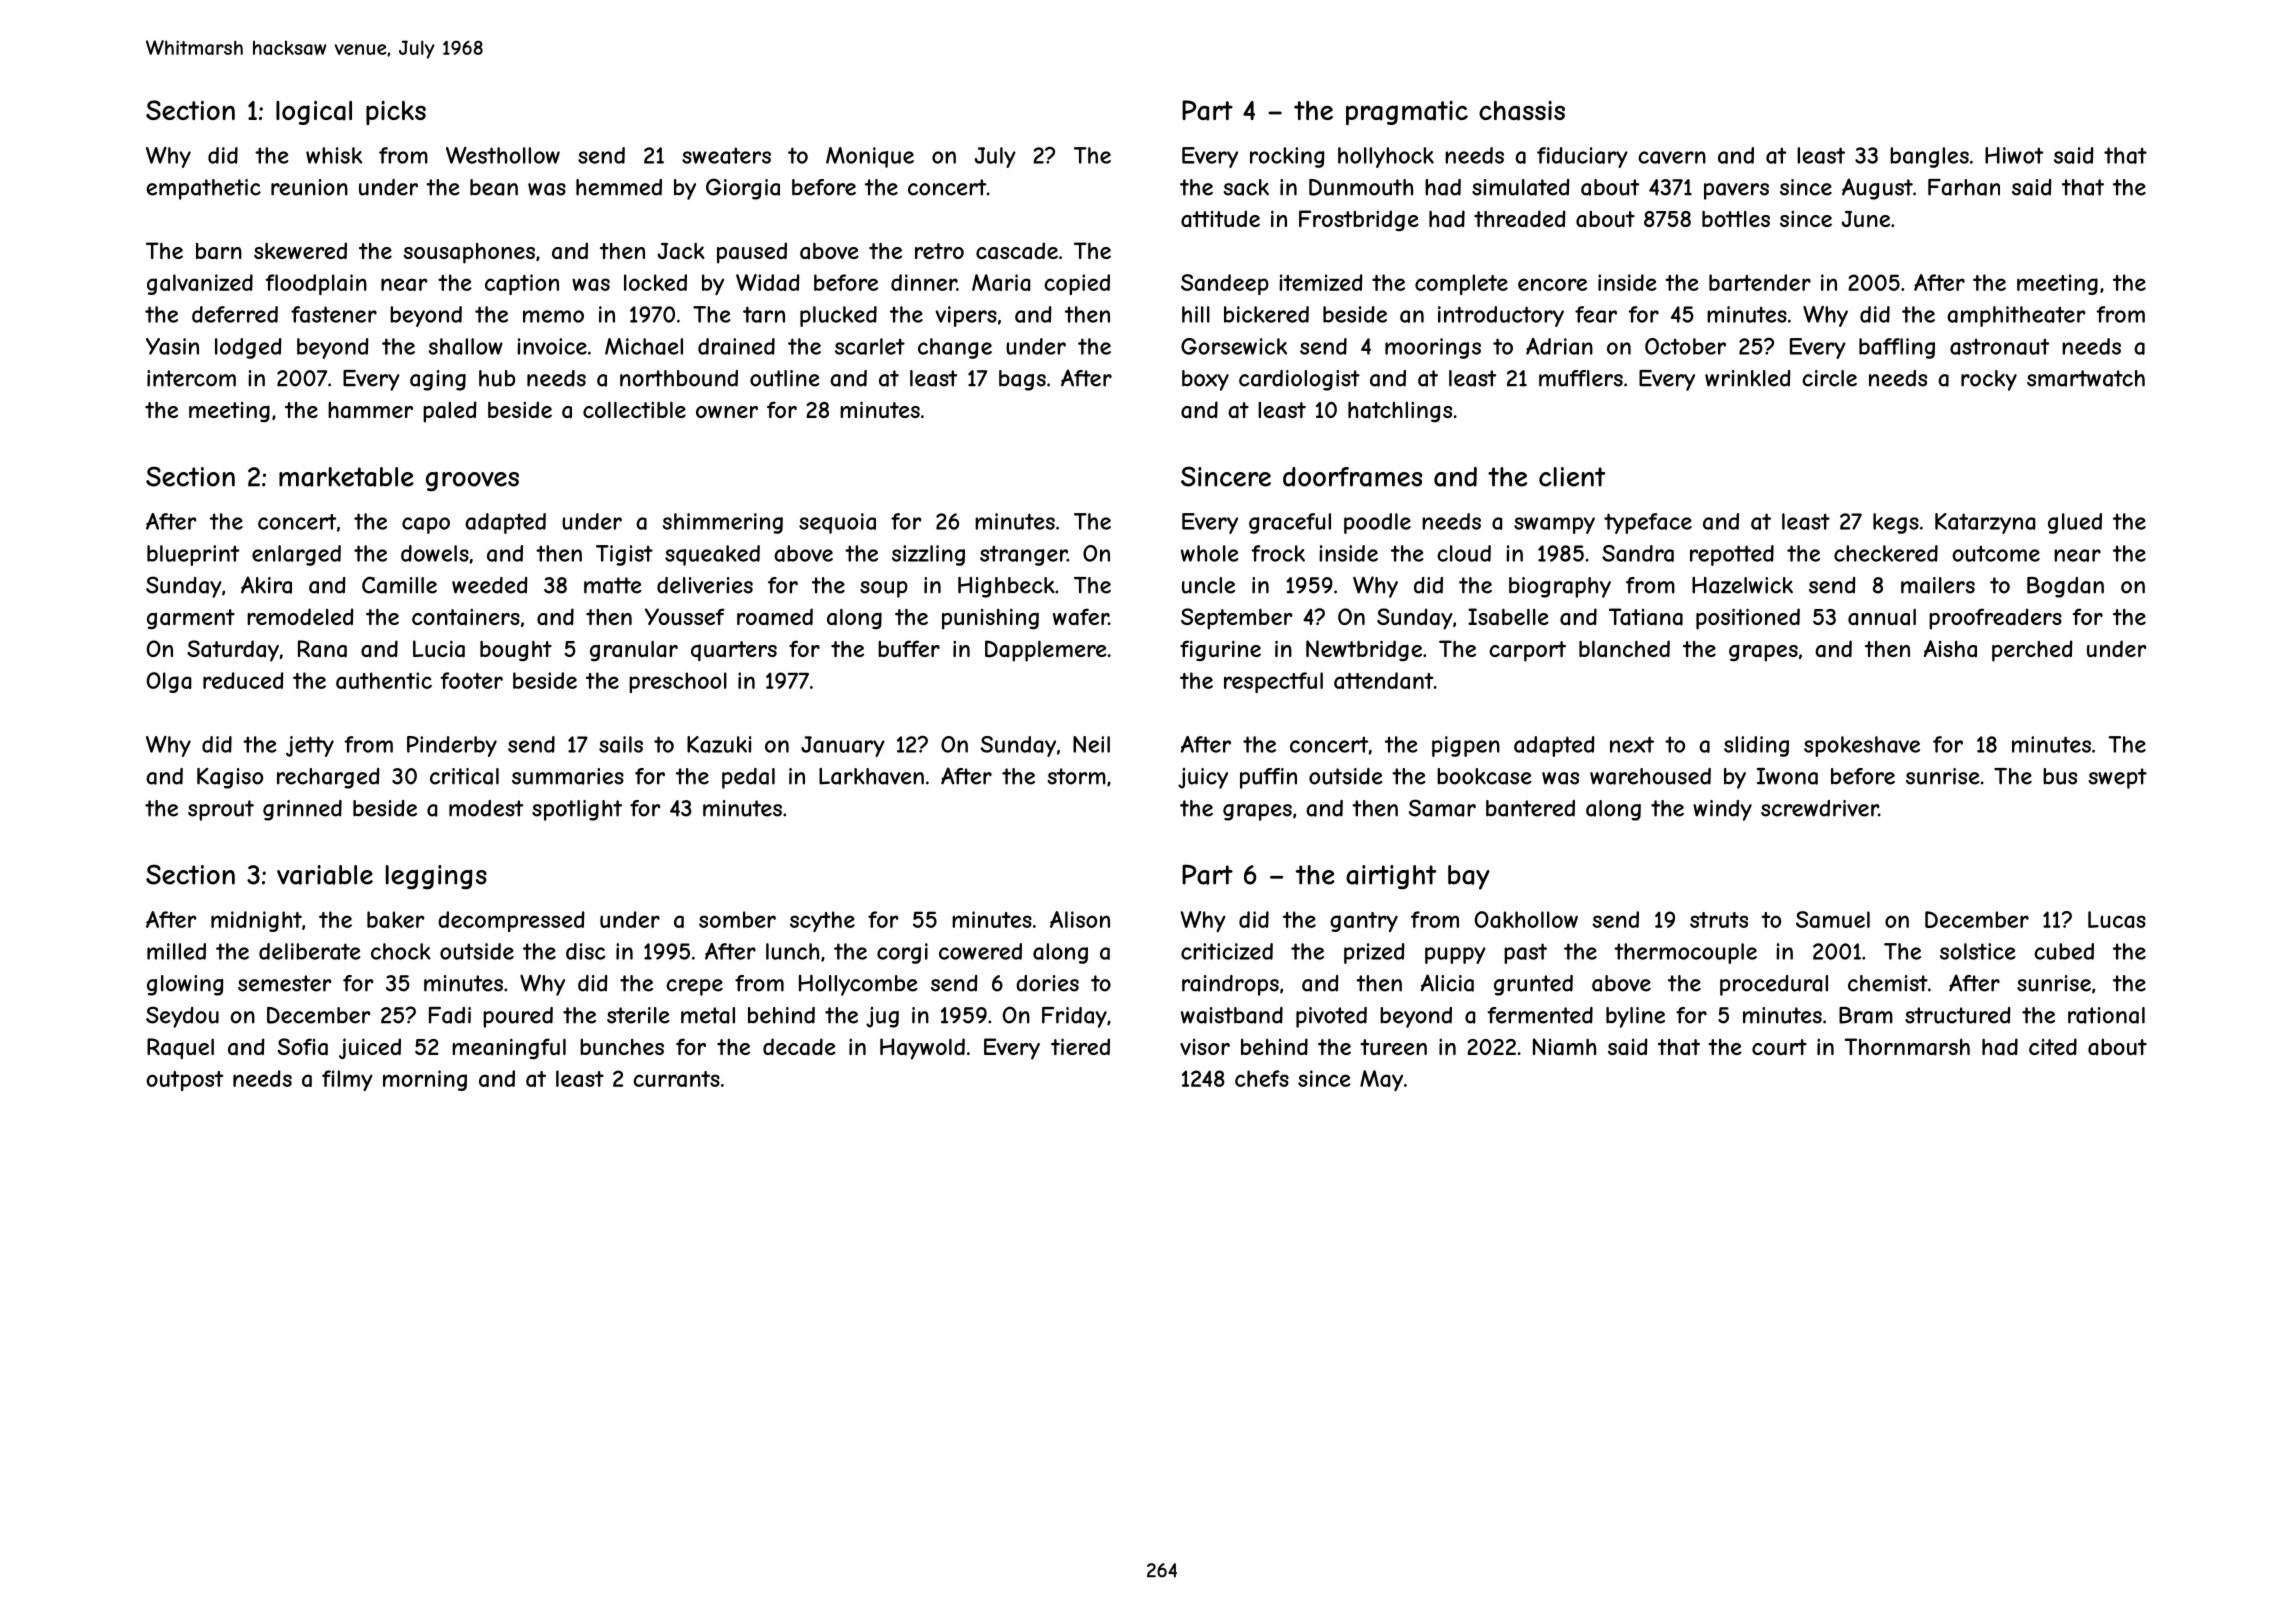 The width and height of the screenshot is (2292, 1620). I want to click on Olga, so click(169, 682).
